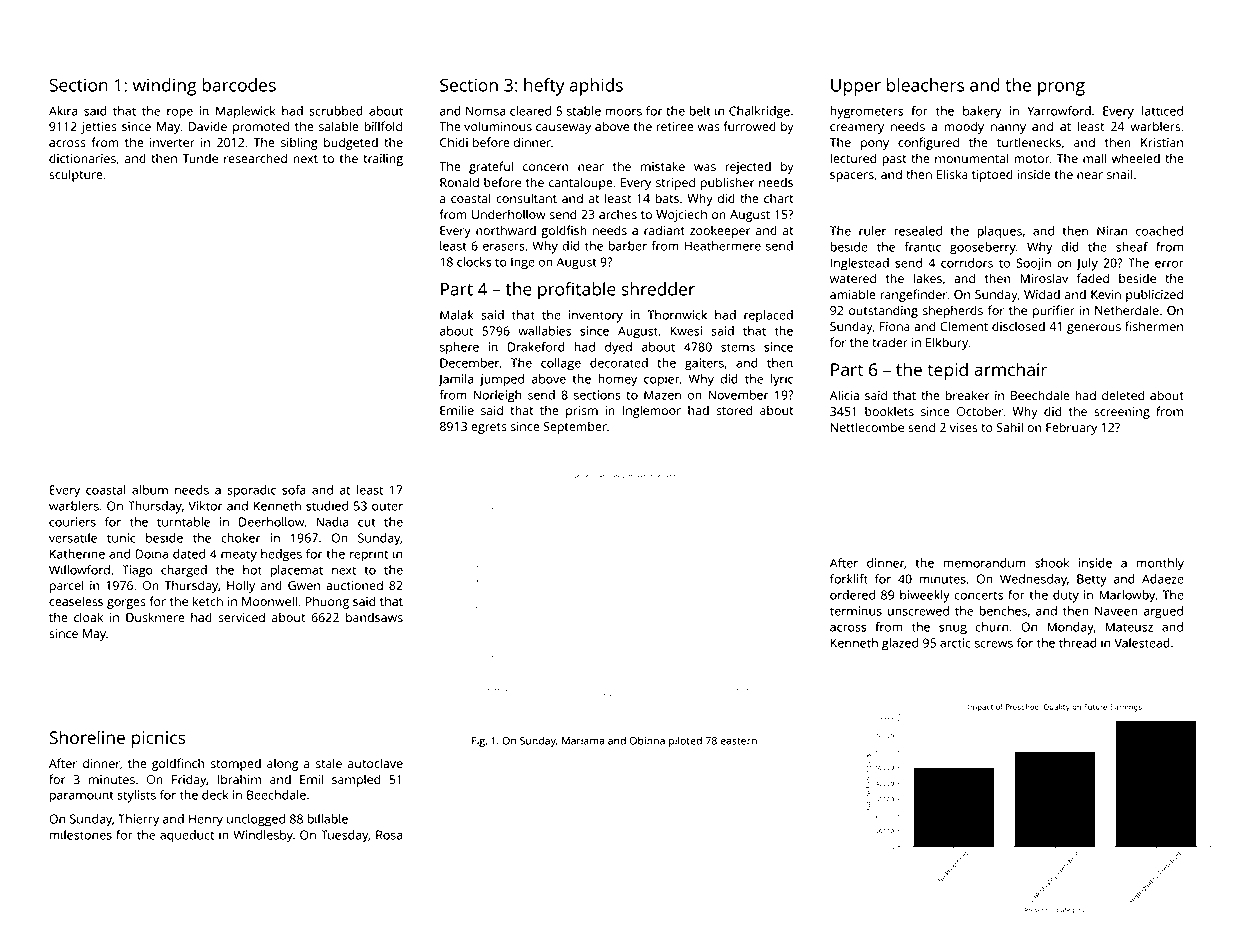 This page has height=952, width=1233. What do you see at coordinates (63, 111) in the page?
I see `Akira` at bounding box center [63, 111].
